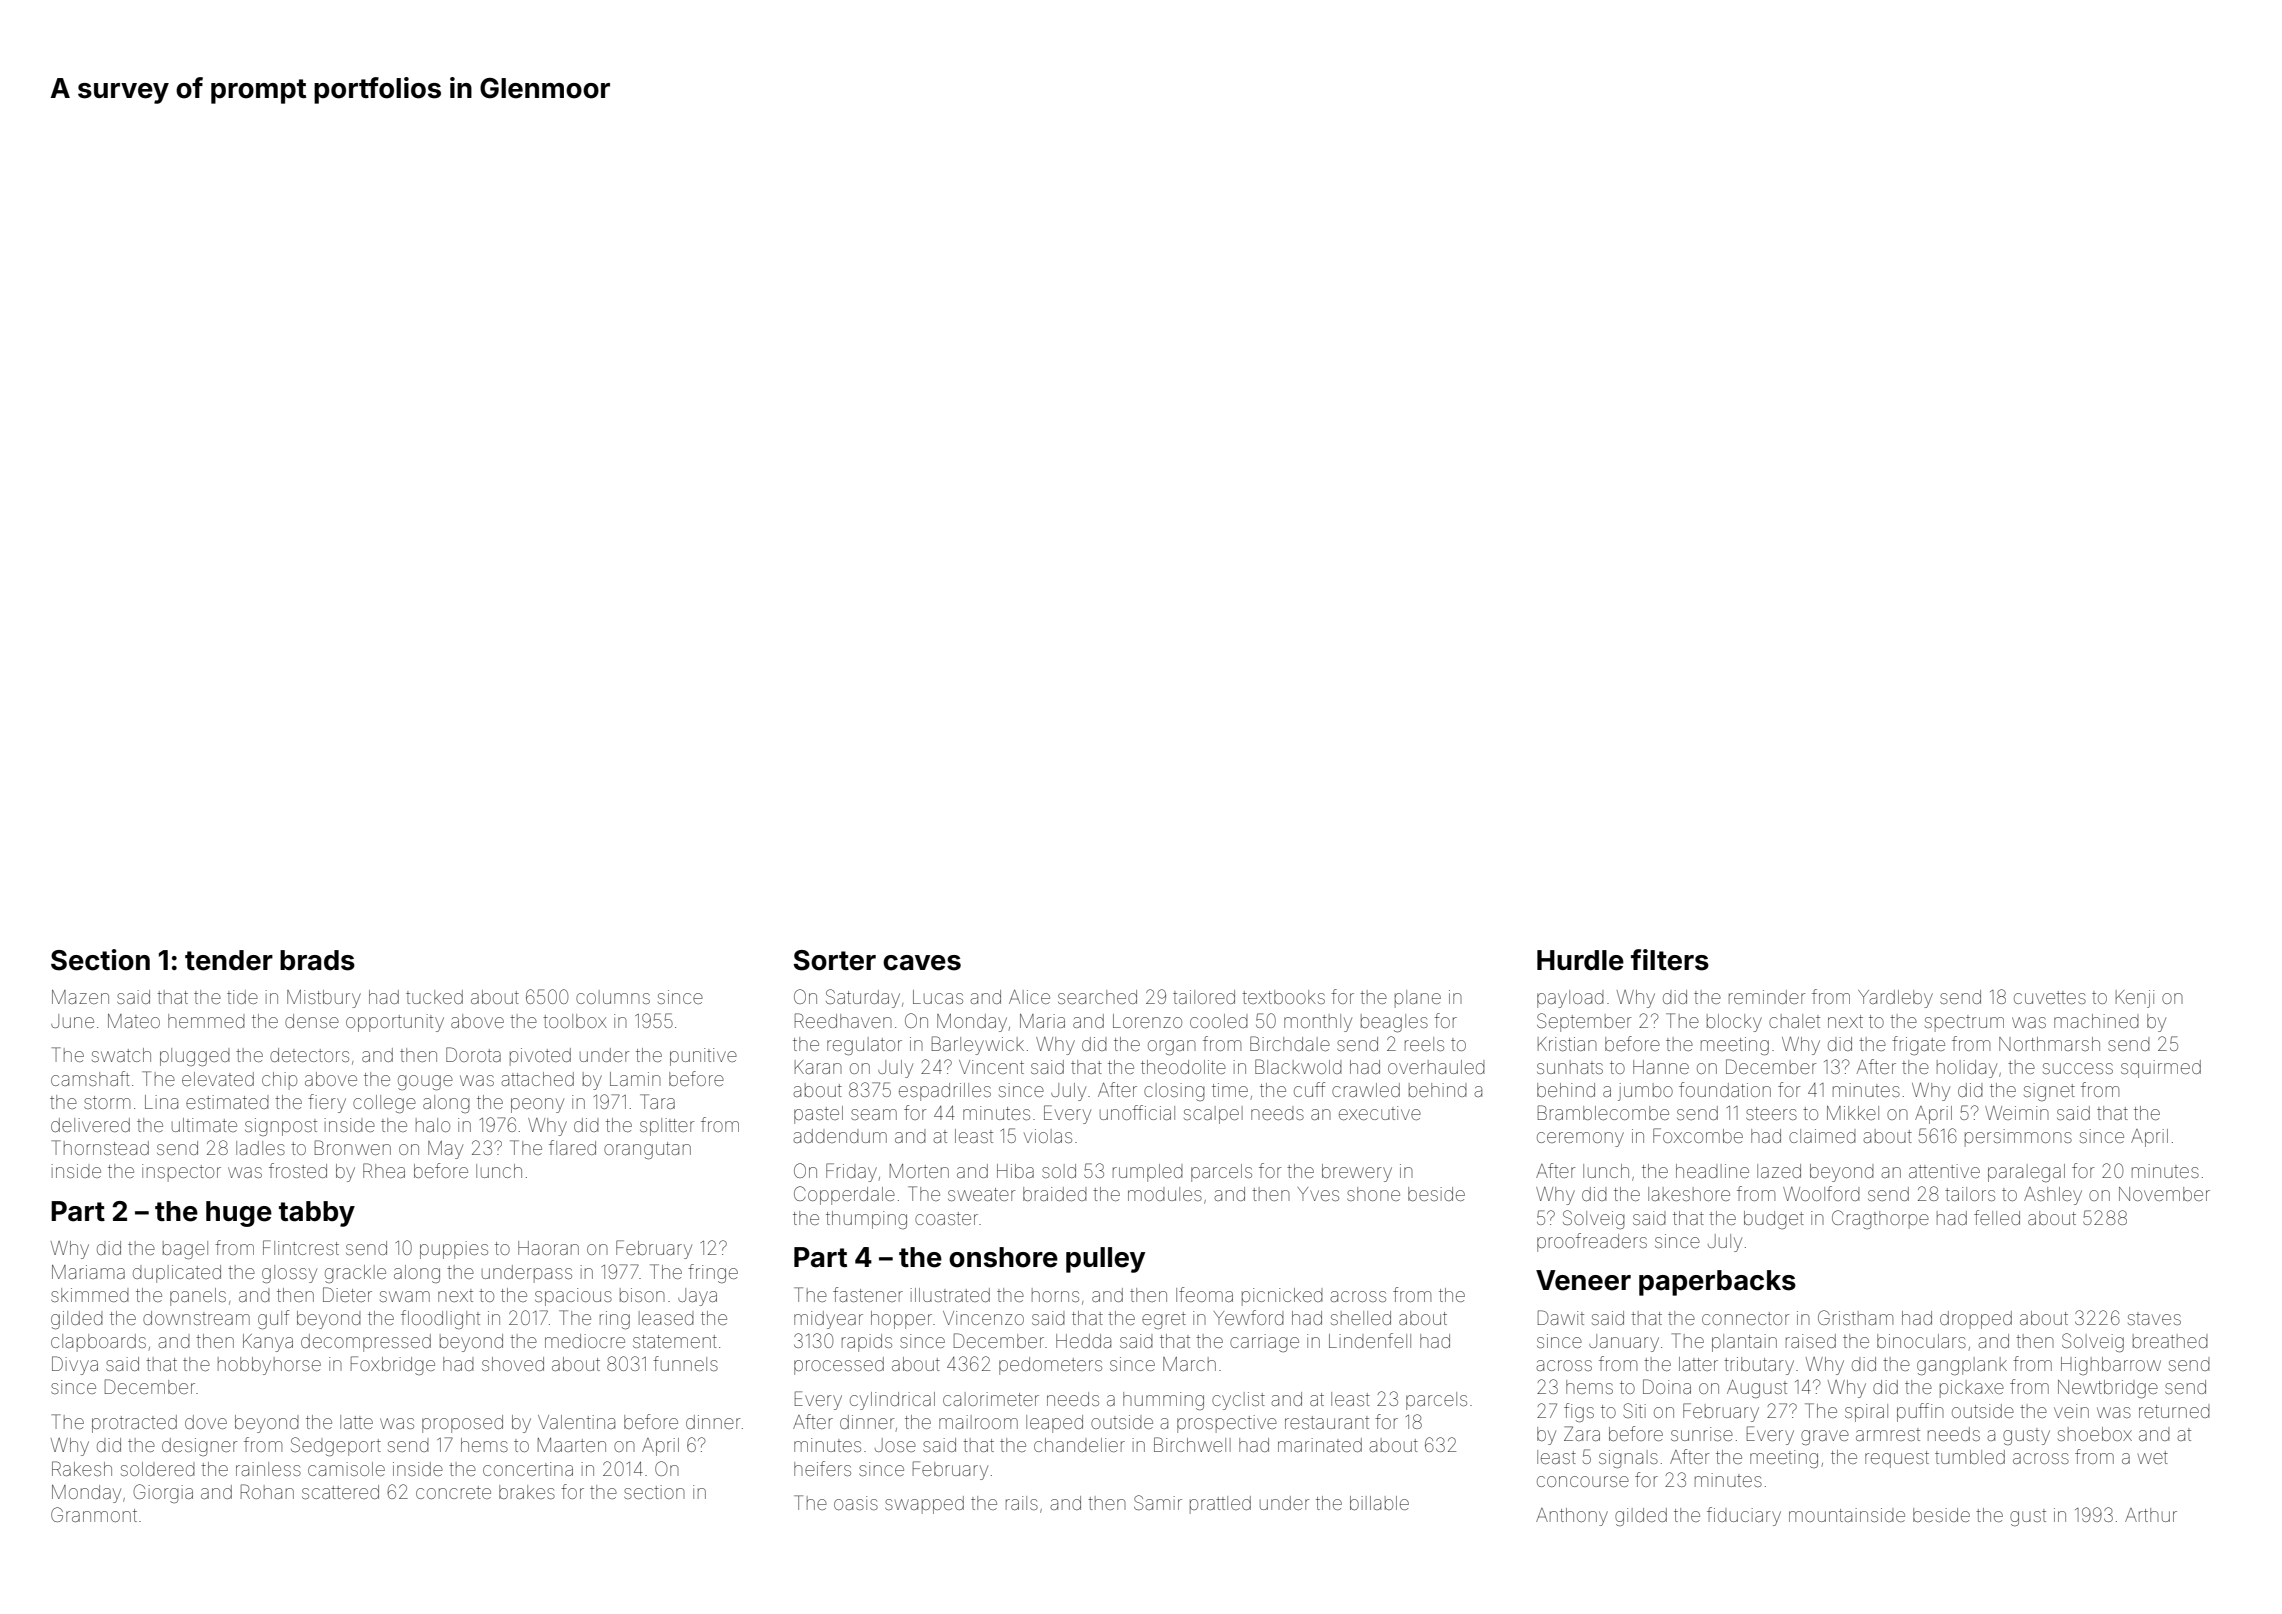  I want to click on prattled, so click(1220, 1505).
